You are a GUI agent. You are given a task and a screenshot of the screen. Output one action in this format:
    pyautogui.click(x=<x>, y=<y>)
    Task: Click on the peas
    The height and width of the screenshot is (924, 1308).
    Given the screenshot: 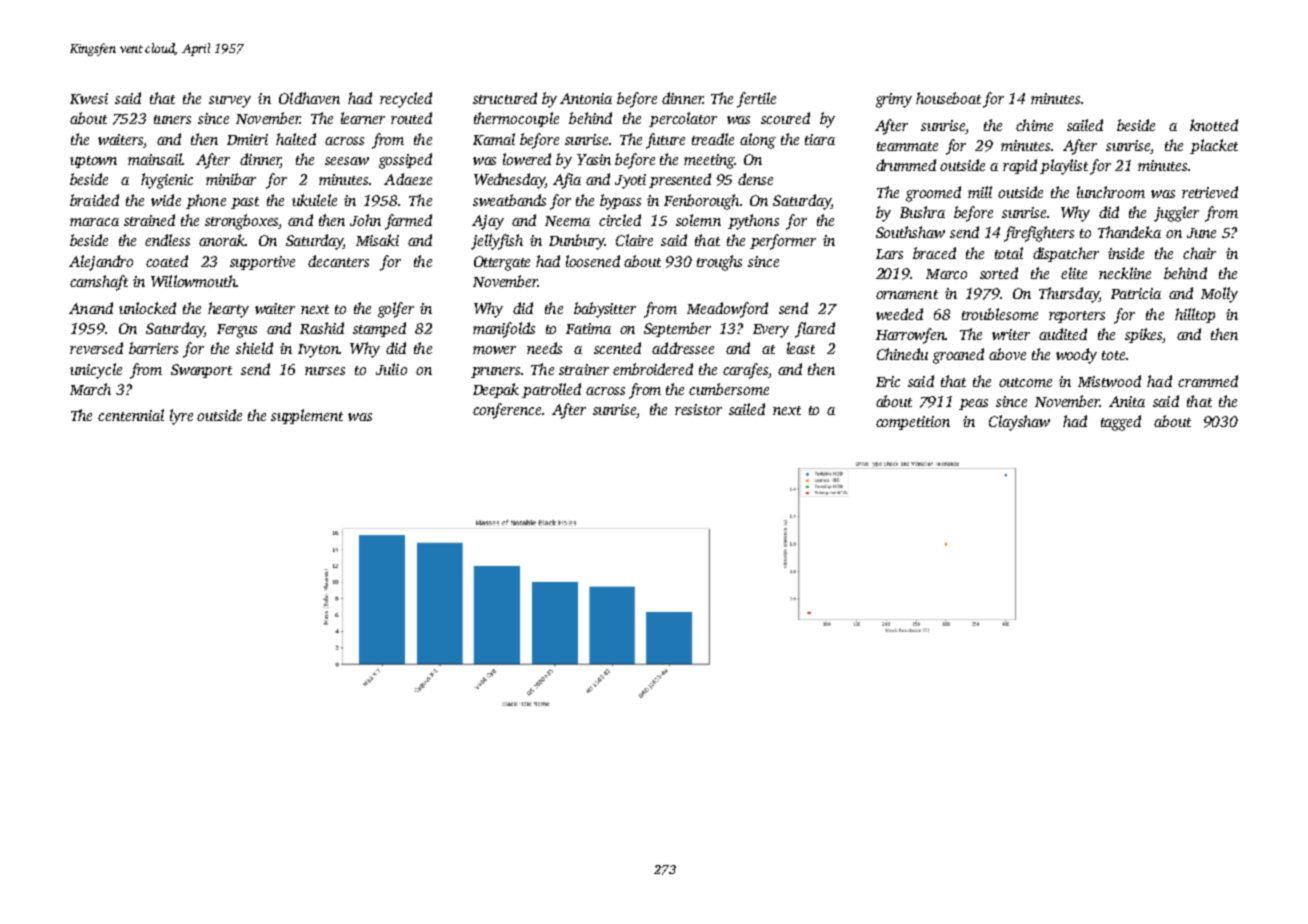 What is the action you would take?
    pyautogui.click(x=973, y=404)
